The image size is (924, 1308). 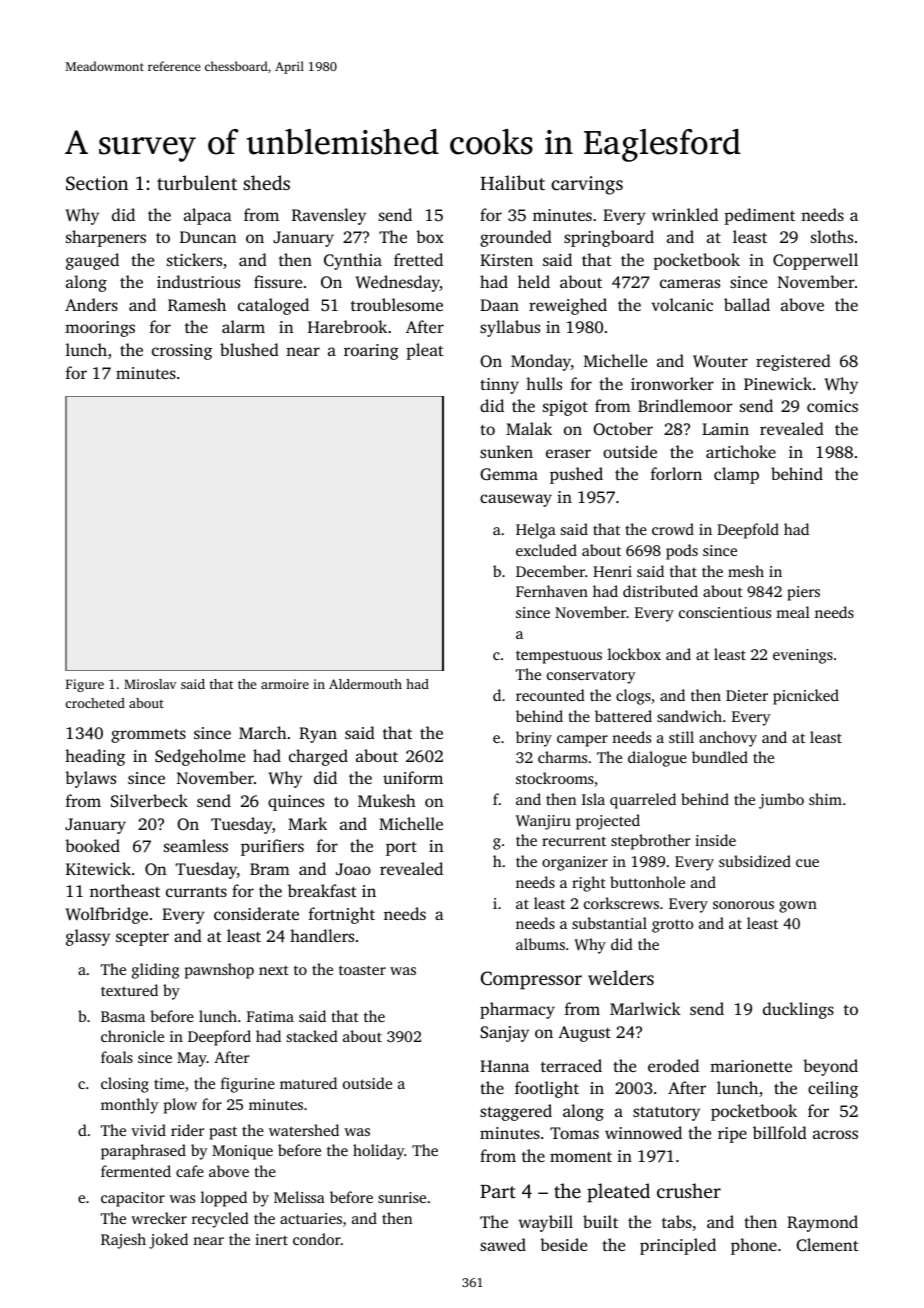 I want to click on sonorous, so click(x=743, y=905).
